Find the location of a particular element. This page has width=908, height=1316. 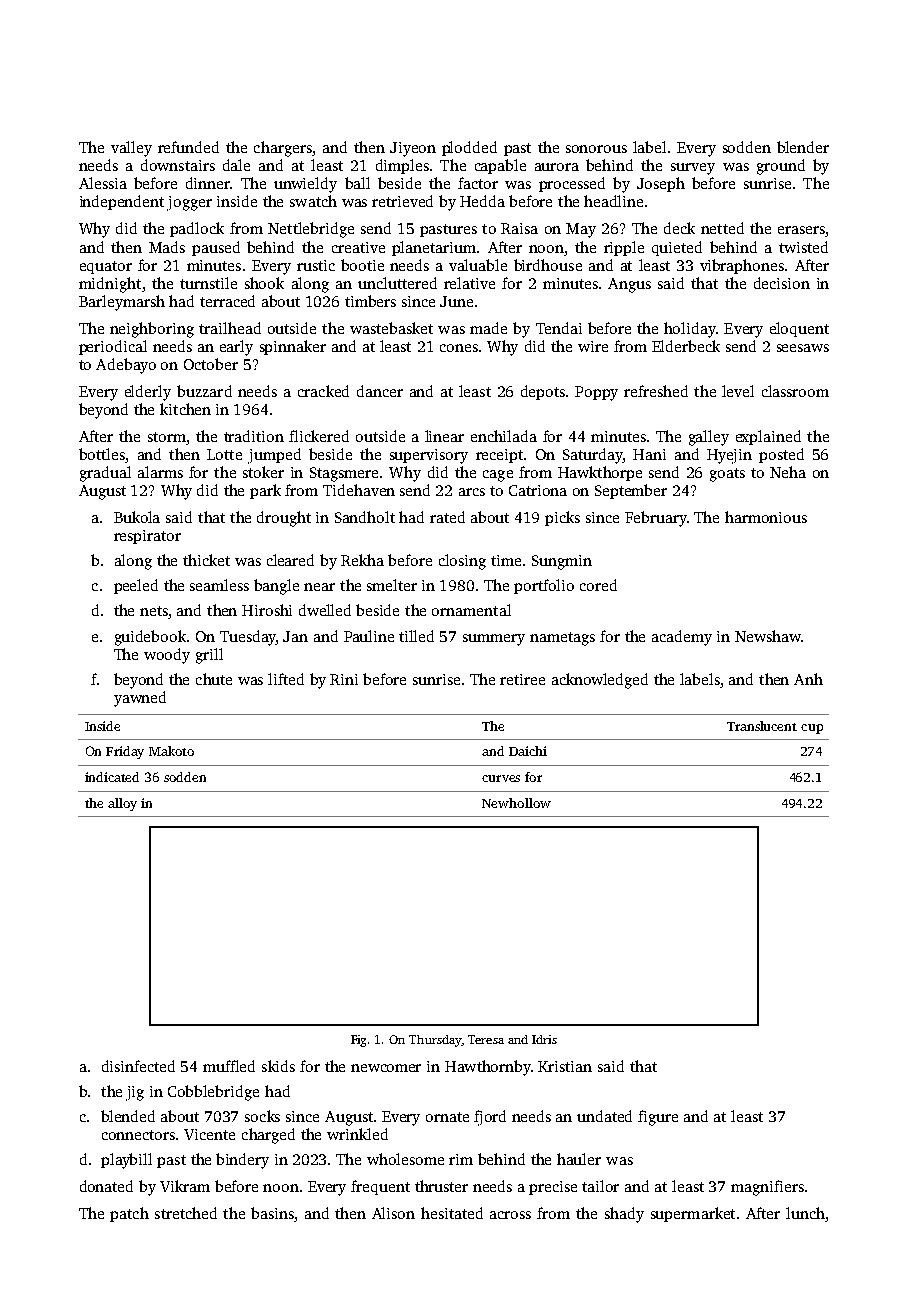

disinfected is located at coordinates (138, 1066).
